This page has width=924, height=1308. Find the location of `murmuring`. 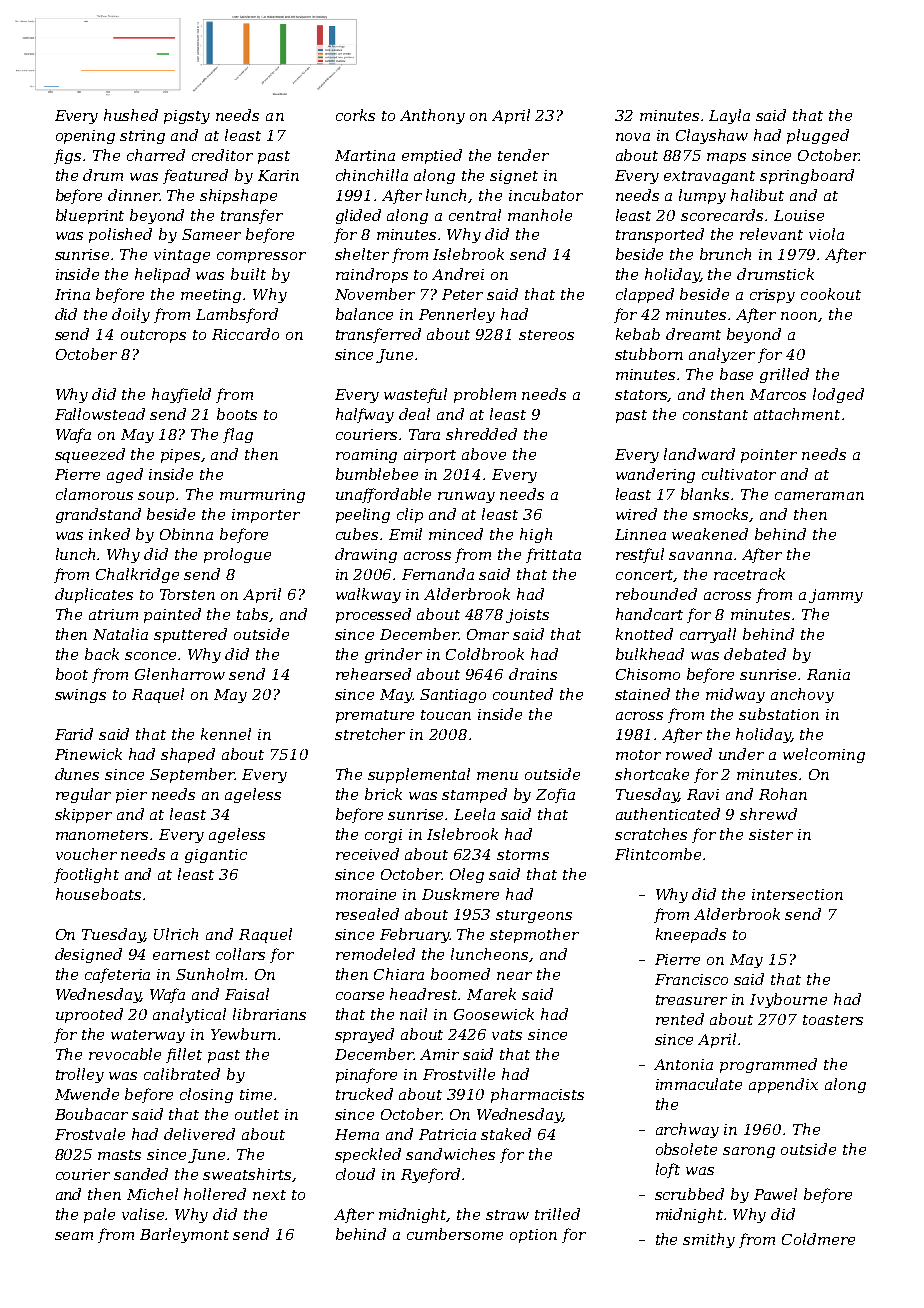

murmuring is located at coordinates (262, 496).
